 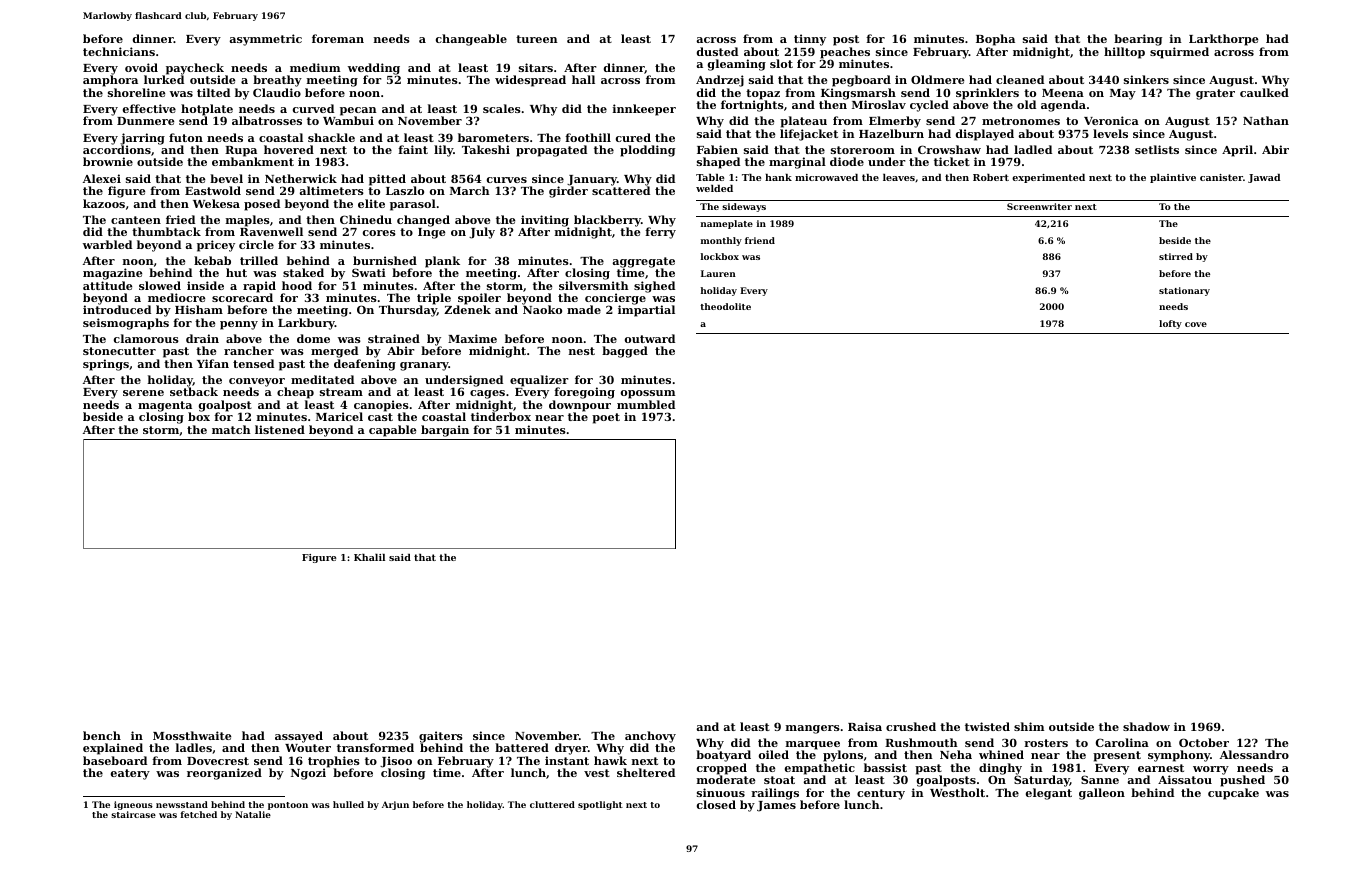 What do you see at coordinates (1124, 53) in the screenshot?
I see `hilltop` at bounding box center [1124, 53].
